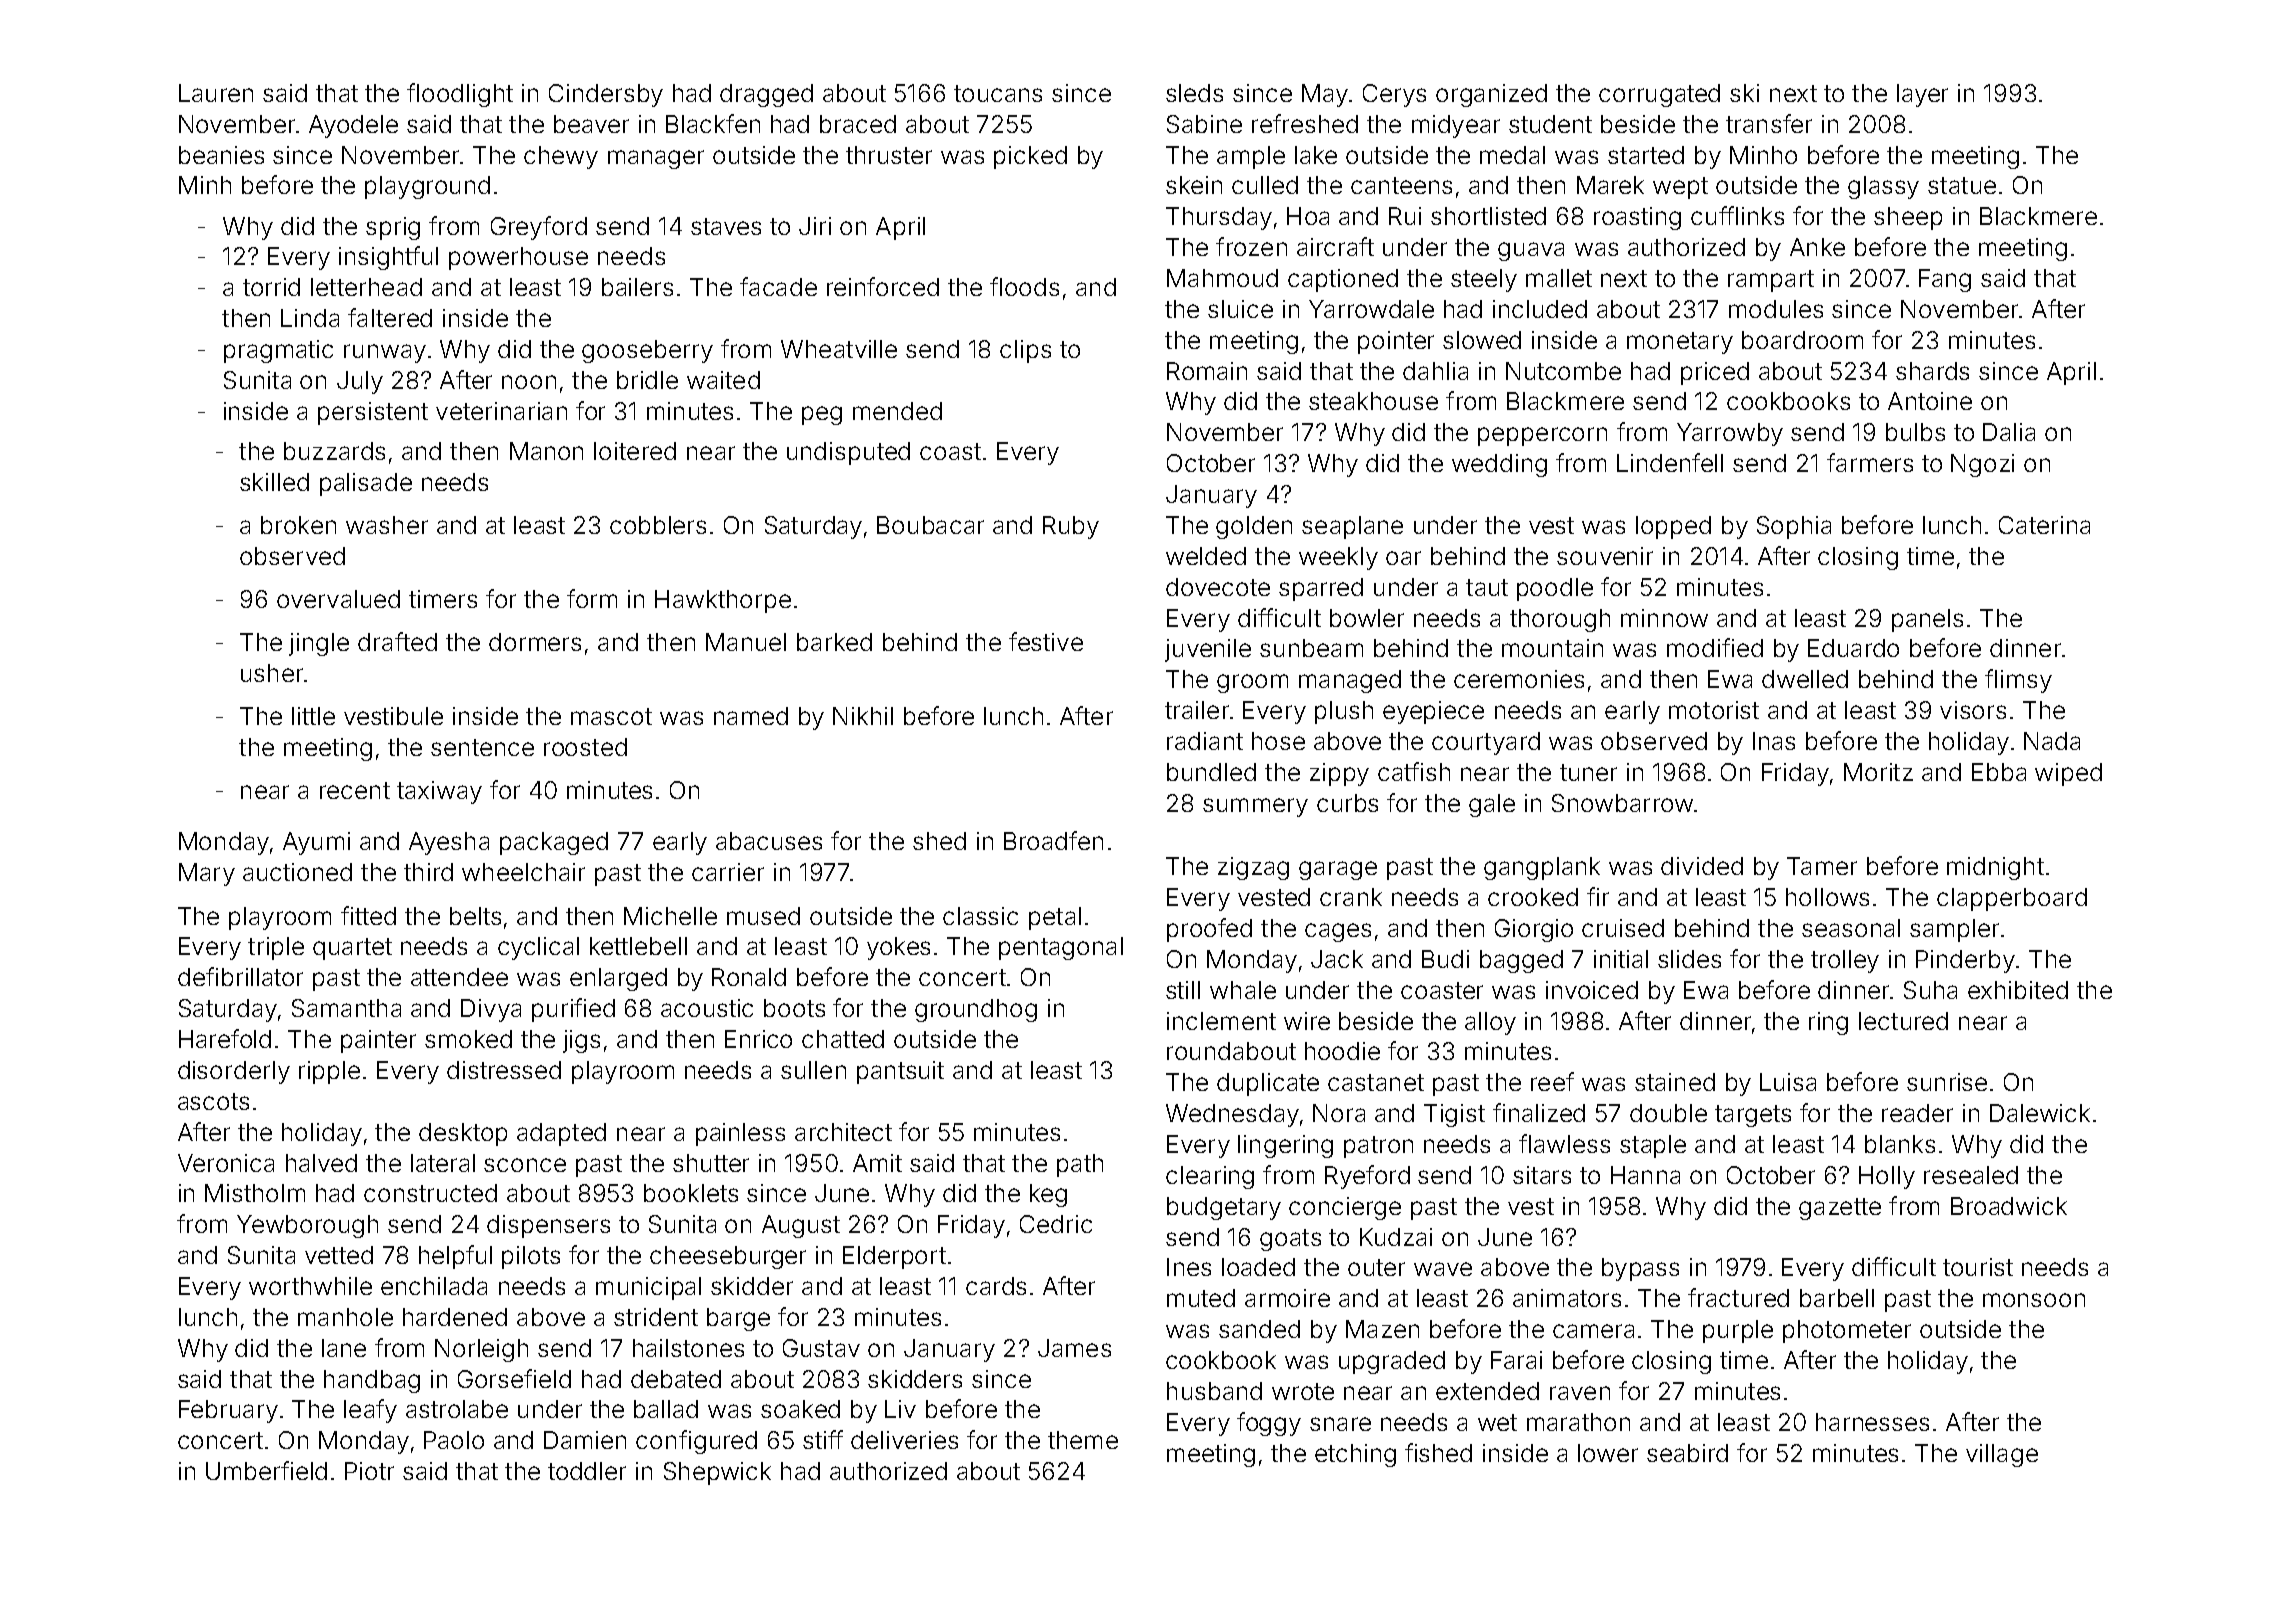 Image resolution: width=2292 pixels, height=1620 pixels. What do you see at coordinates (454, 1440) in the image?
I see `Paolo` at bounding box center [454, 1440].
